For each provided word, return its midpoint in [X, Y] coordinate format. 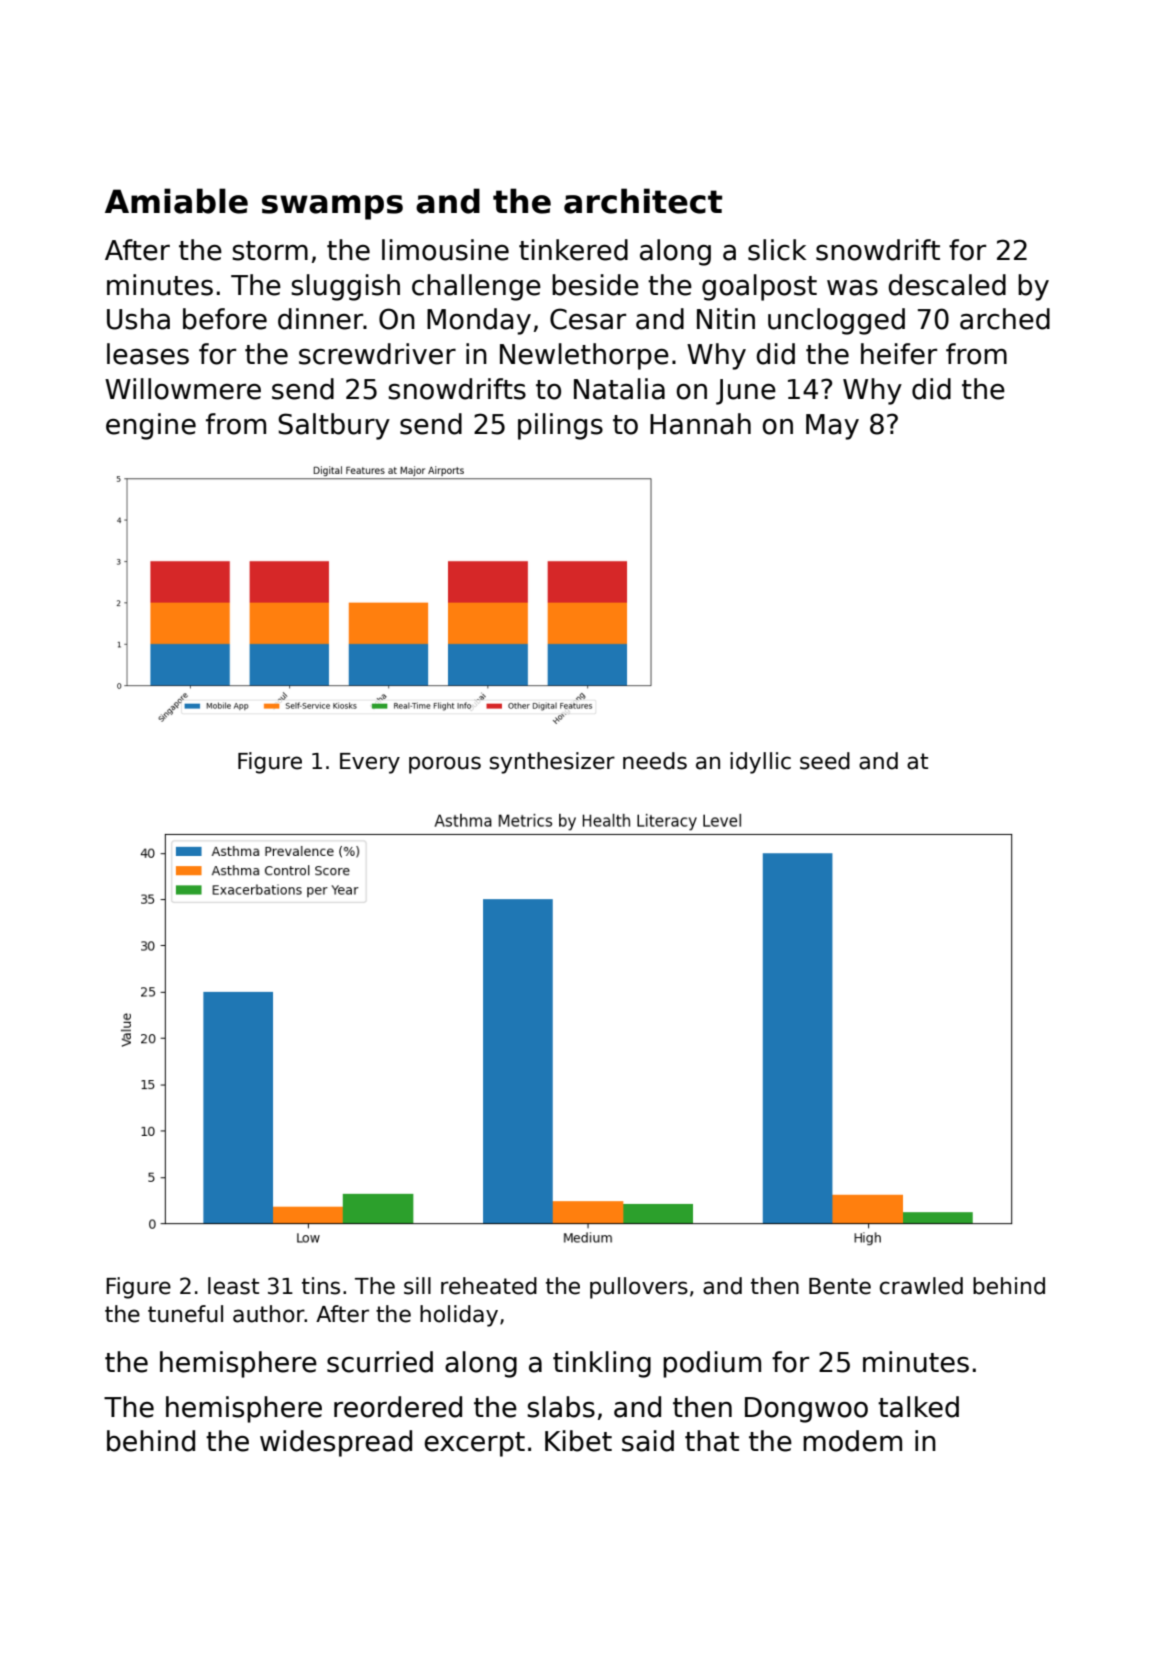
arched [1005, 319]
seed [825, 761]
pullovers [639, 1288]
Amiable [176, 201]
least [233, 1286]
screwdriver [377, 354]
